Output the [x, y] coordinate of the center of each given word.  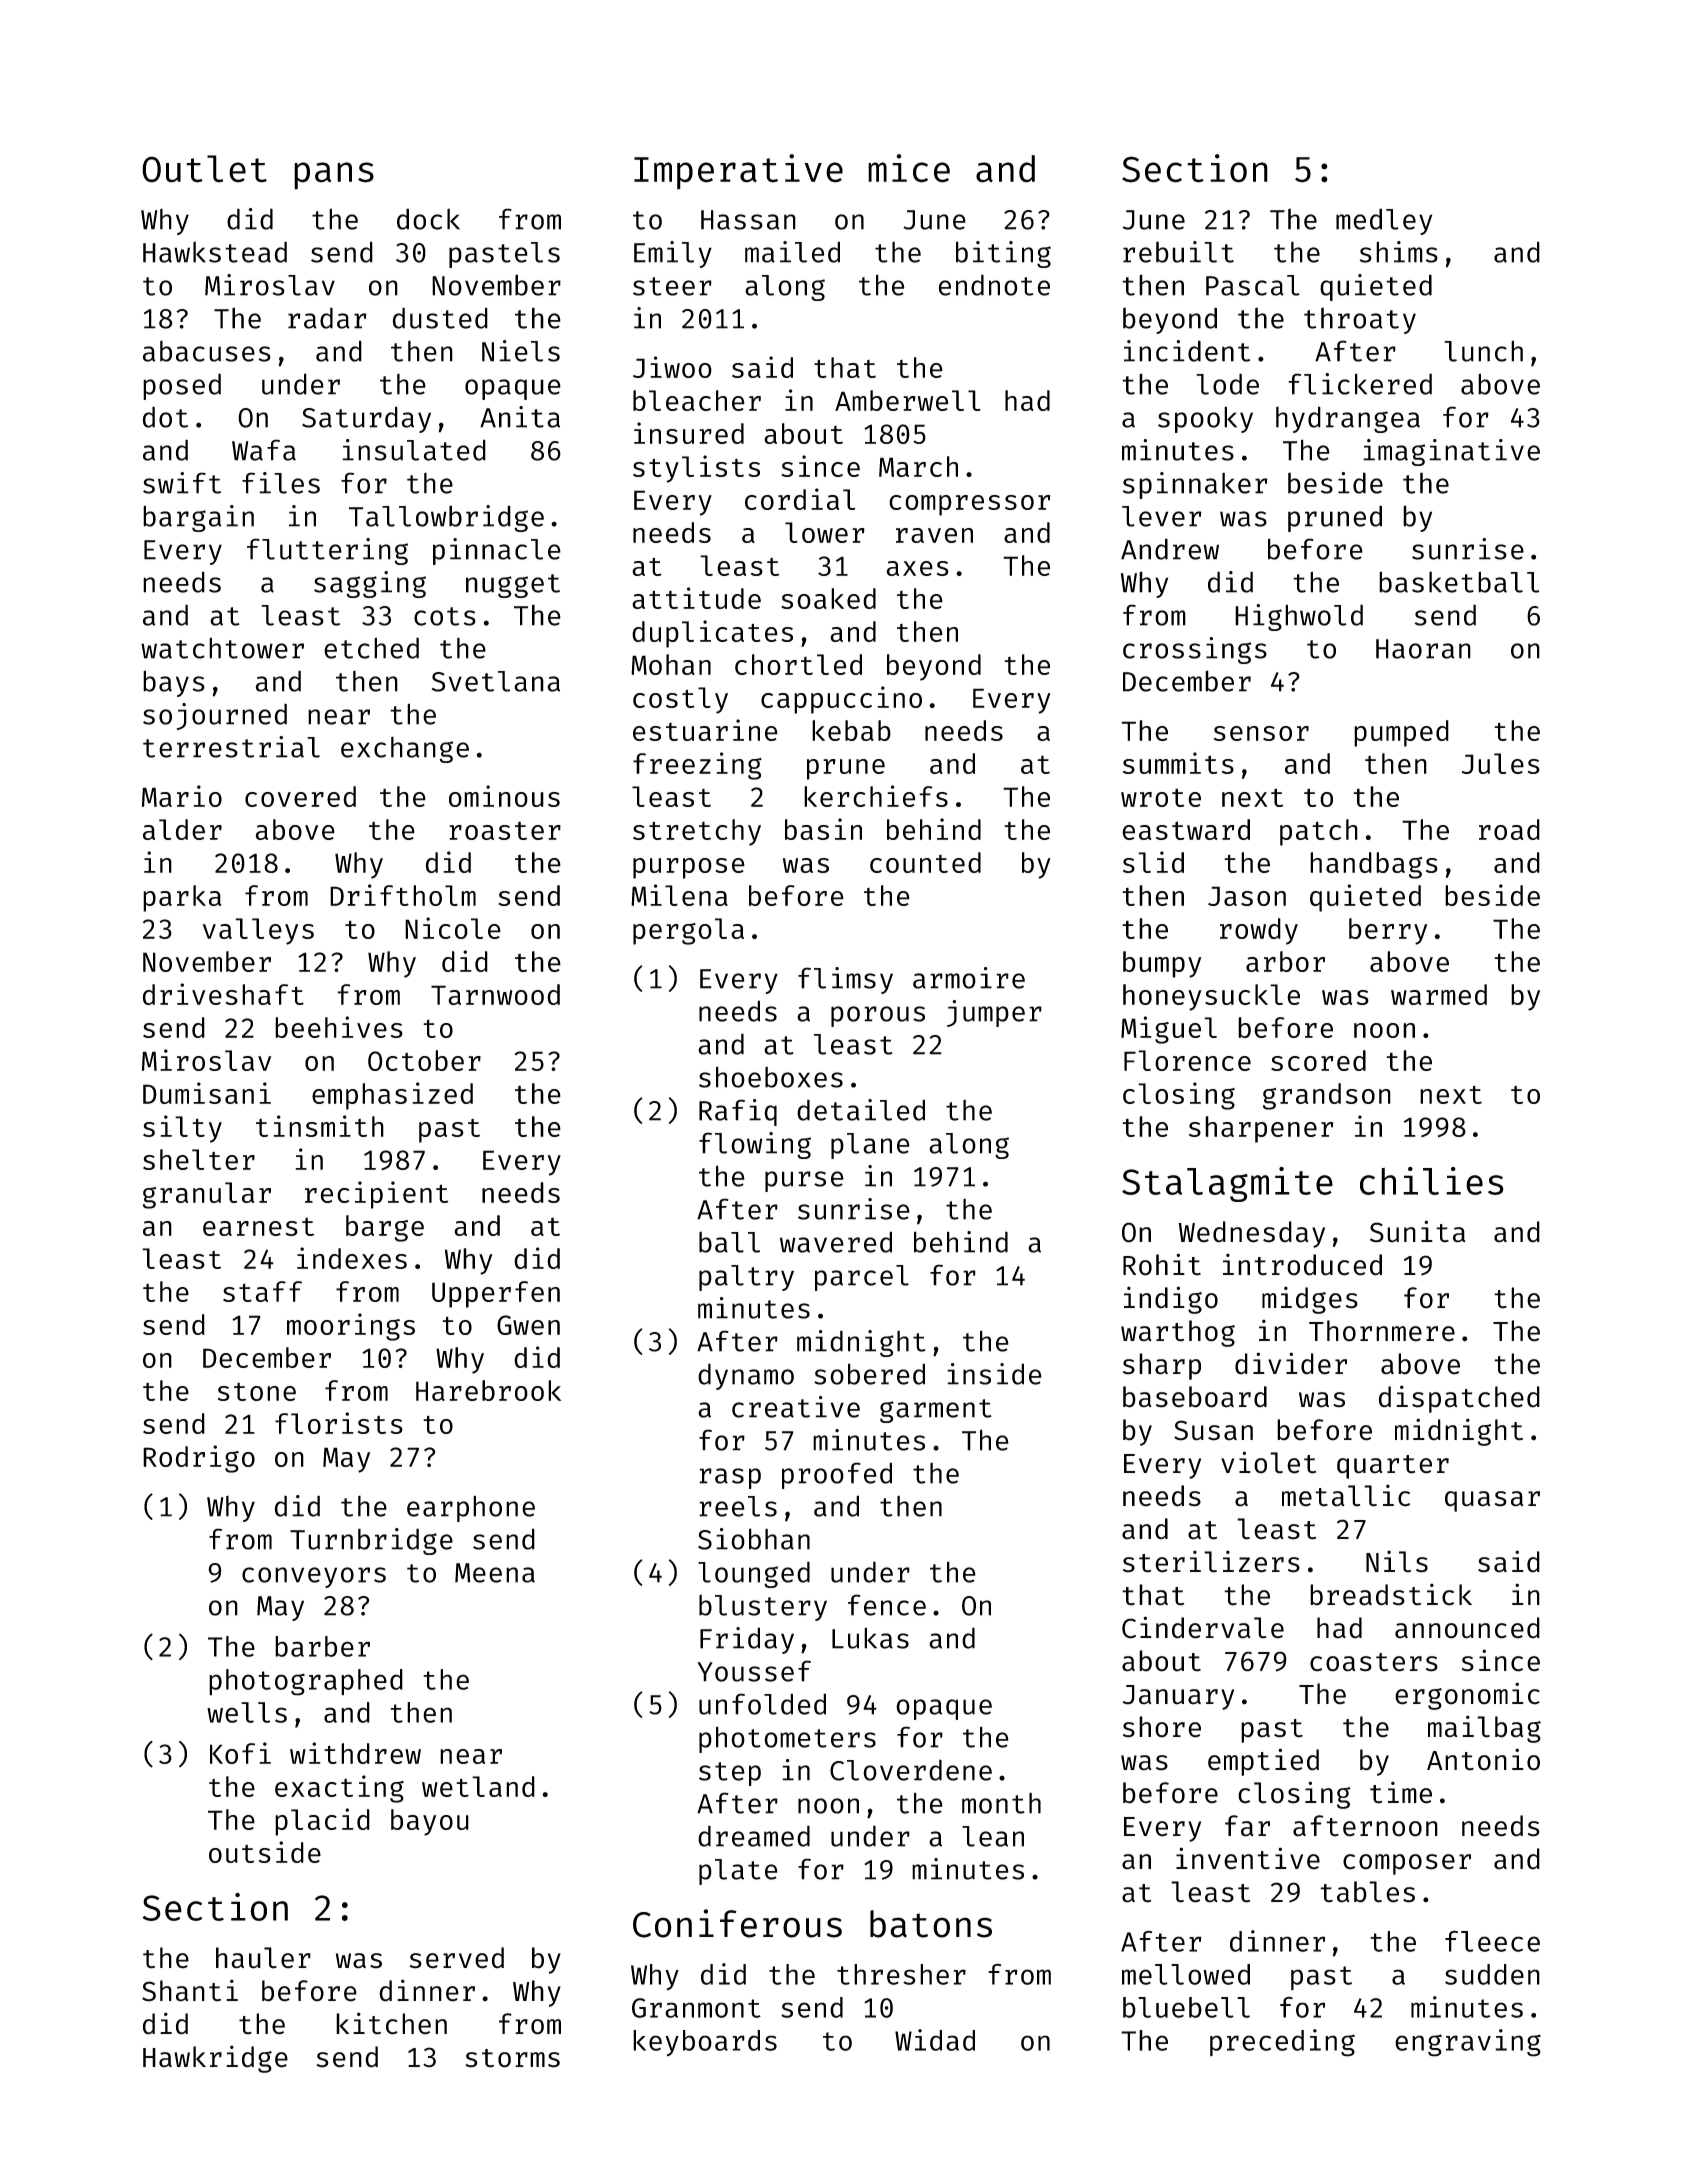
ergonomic [1467, 1696]
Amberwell [908, 400]
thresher [901, 1974]
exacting [339, 1789]
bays [174, 683]
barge [385, 1228]
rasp [730, 1478]
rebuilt [1178, 252]
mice [909, 168]
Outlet [204, 169]
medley [1384, 221]
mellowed [1186, 1974]
